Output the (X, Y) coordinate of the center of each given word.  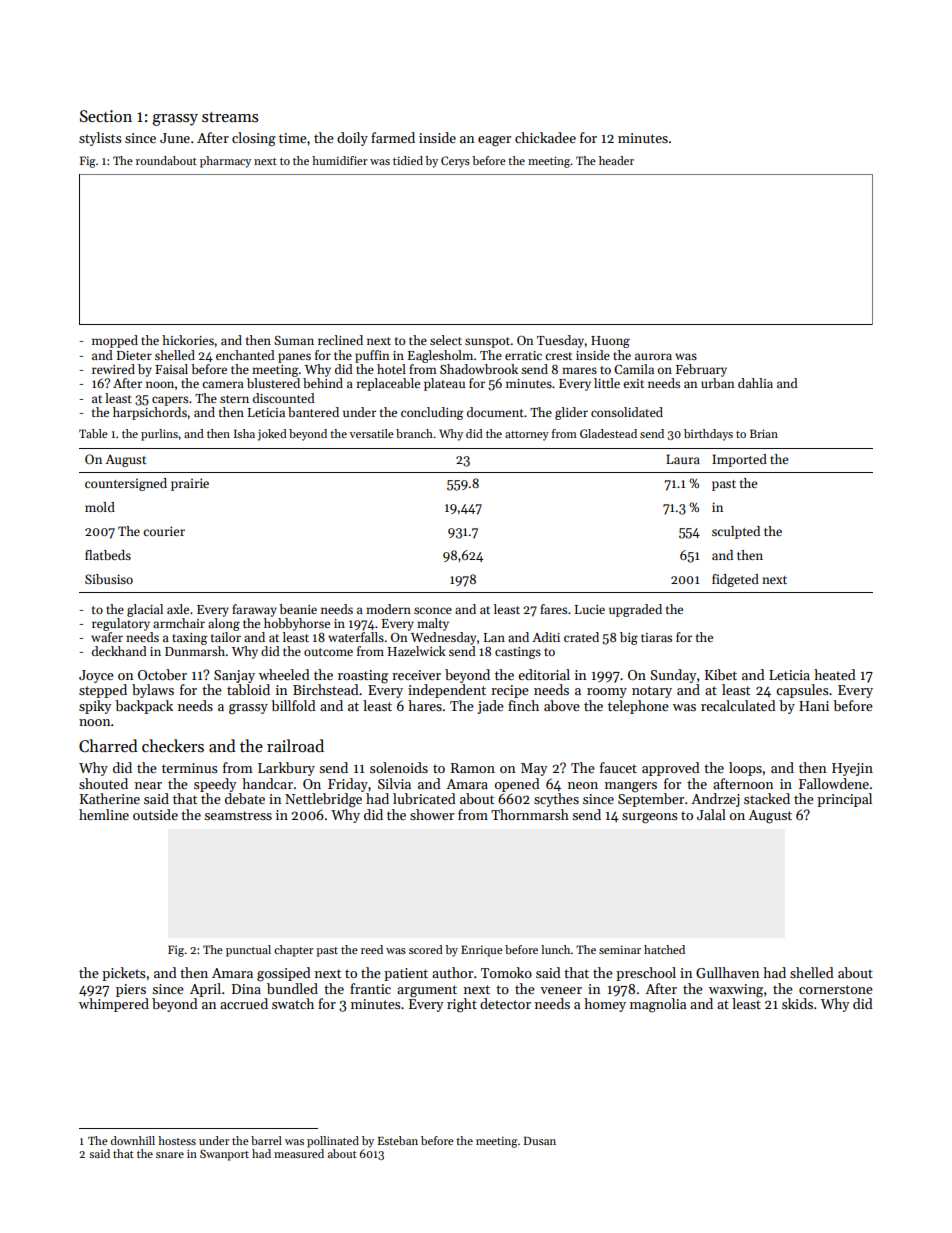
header (616, 160)
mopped (115, 341)
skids (797, 1003)
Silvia (394, 783)
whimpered (114, 1005)
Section (106, 116)
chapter (293, 951)
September (651, 800)
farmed (393, 137)
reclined (340, 340)
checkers (173, 745)
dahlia (755, 383)
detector (505, 1003)
